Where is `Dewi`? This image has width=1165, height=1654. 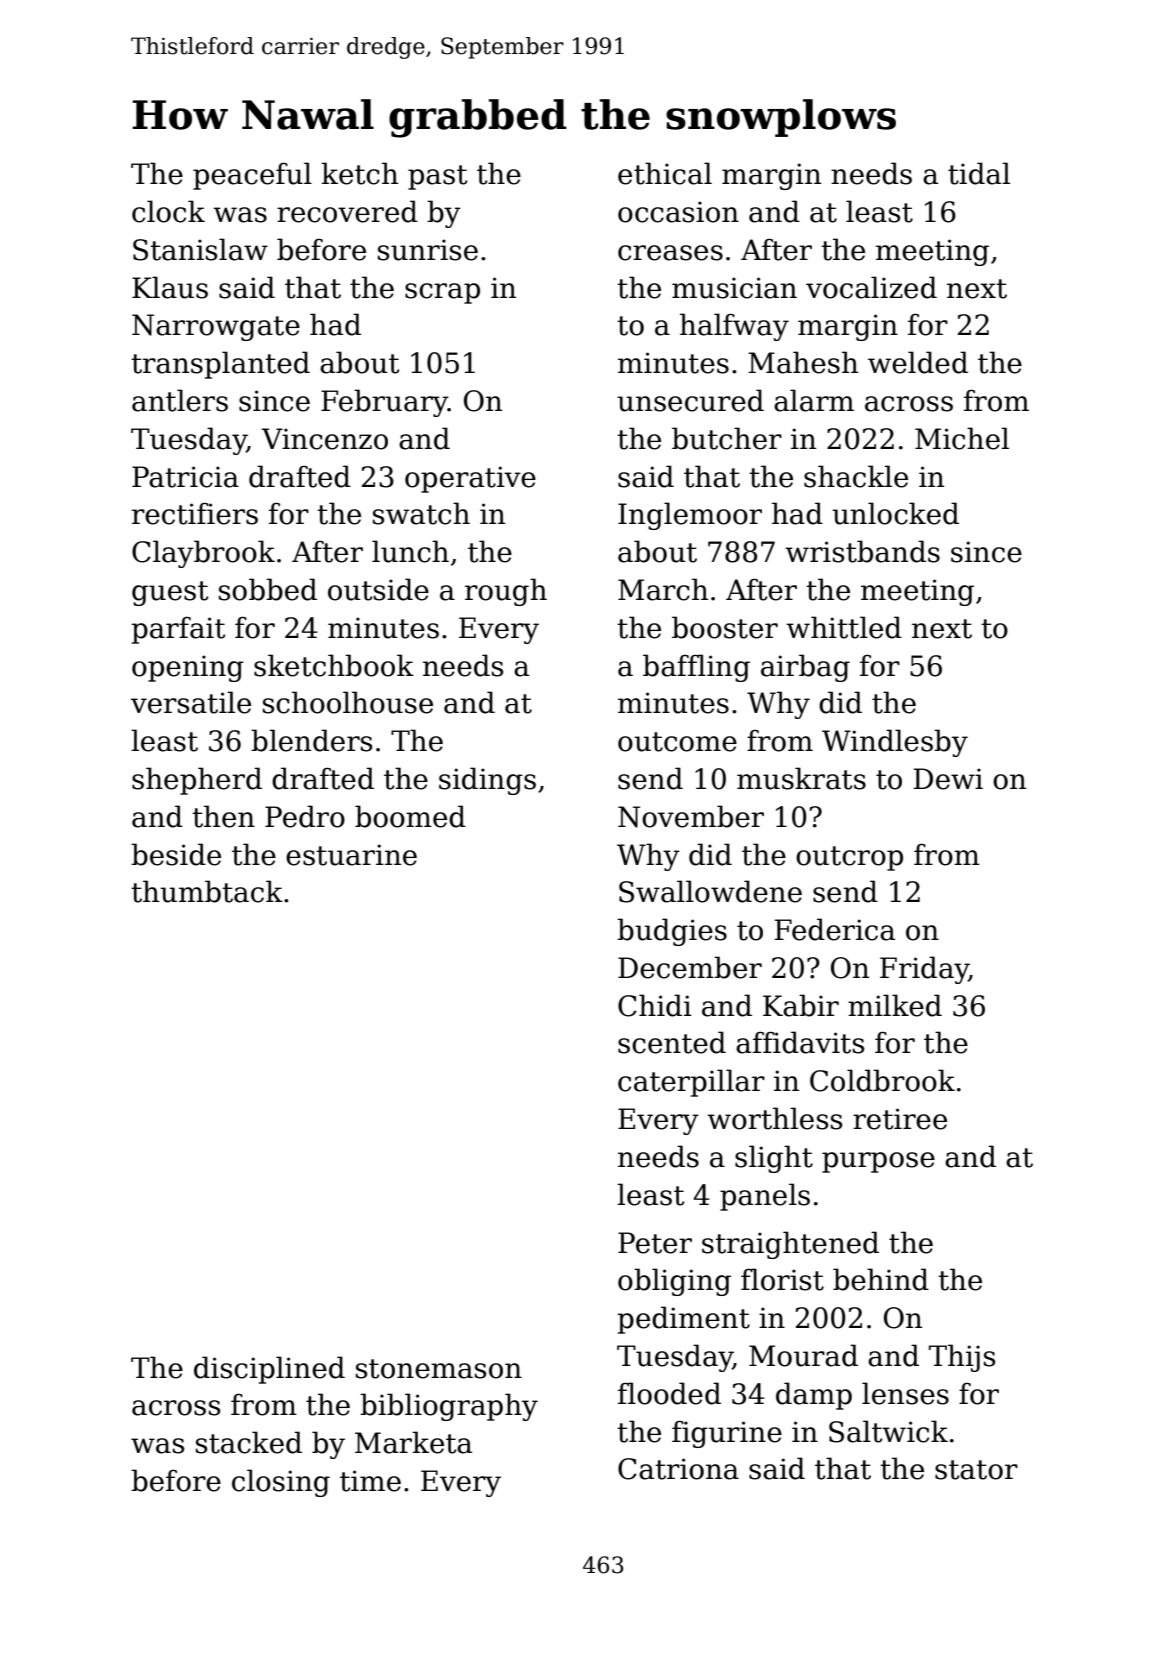 Dewi is located at coordinates (948, 779).
